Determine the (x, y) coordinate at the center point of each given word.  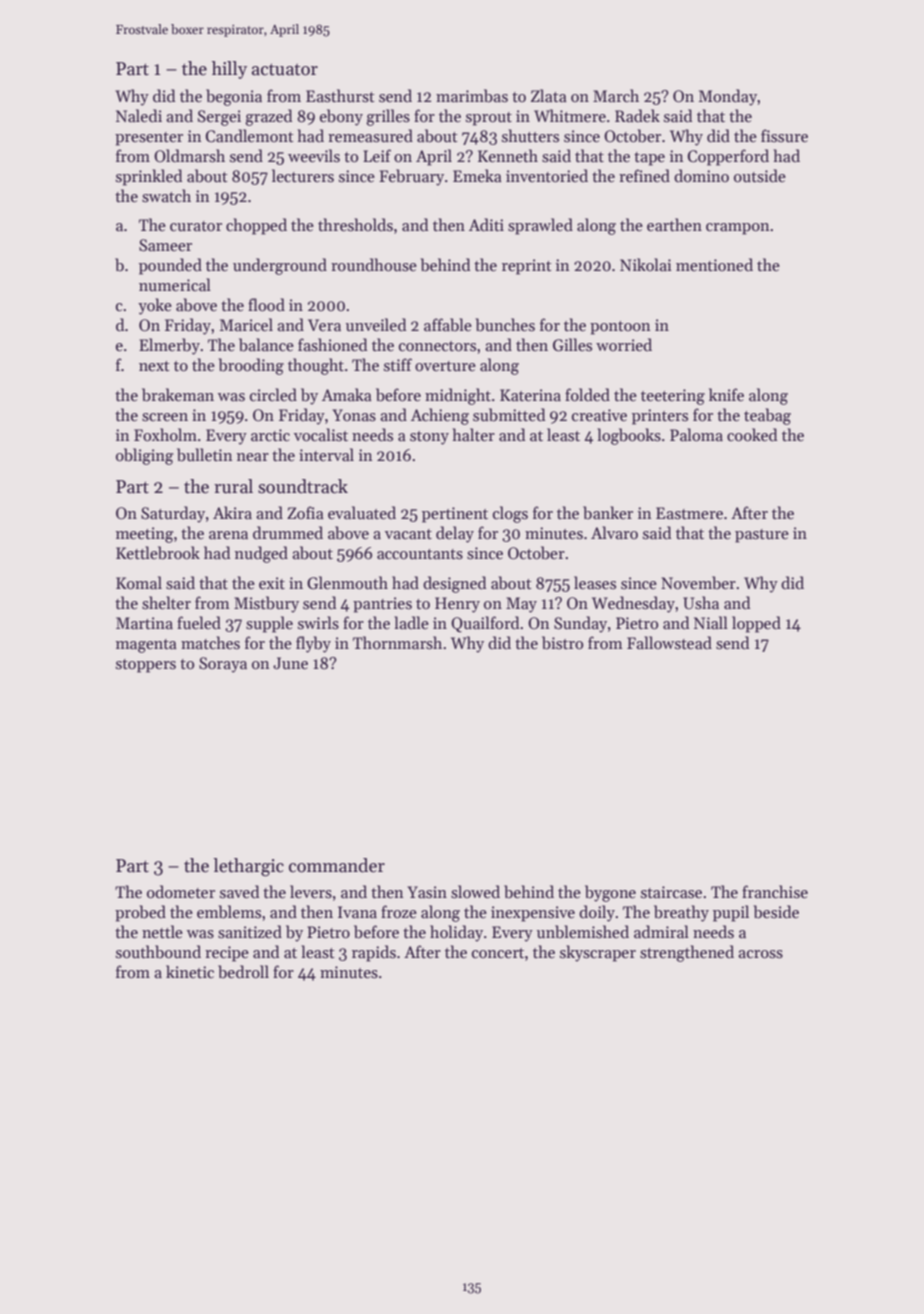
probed (140, 913)
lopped (756, 624)
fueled (199, 622)
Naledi (139, 116)
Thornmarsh (397, 643)
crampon (738, 229)
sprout (489, 119)
